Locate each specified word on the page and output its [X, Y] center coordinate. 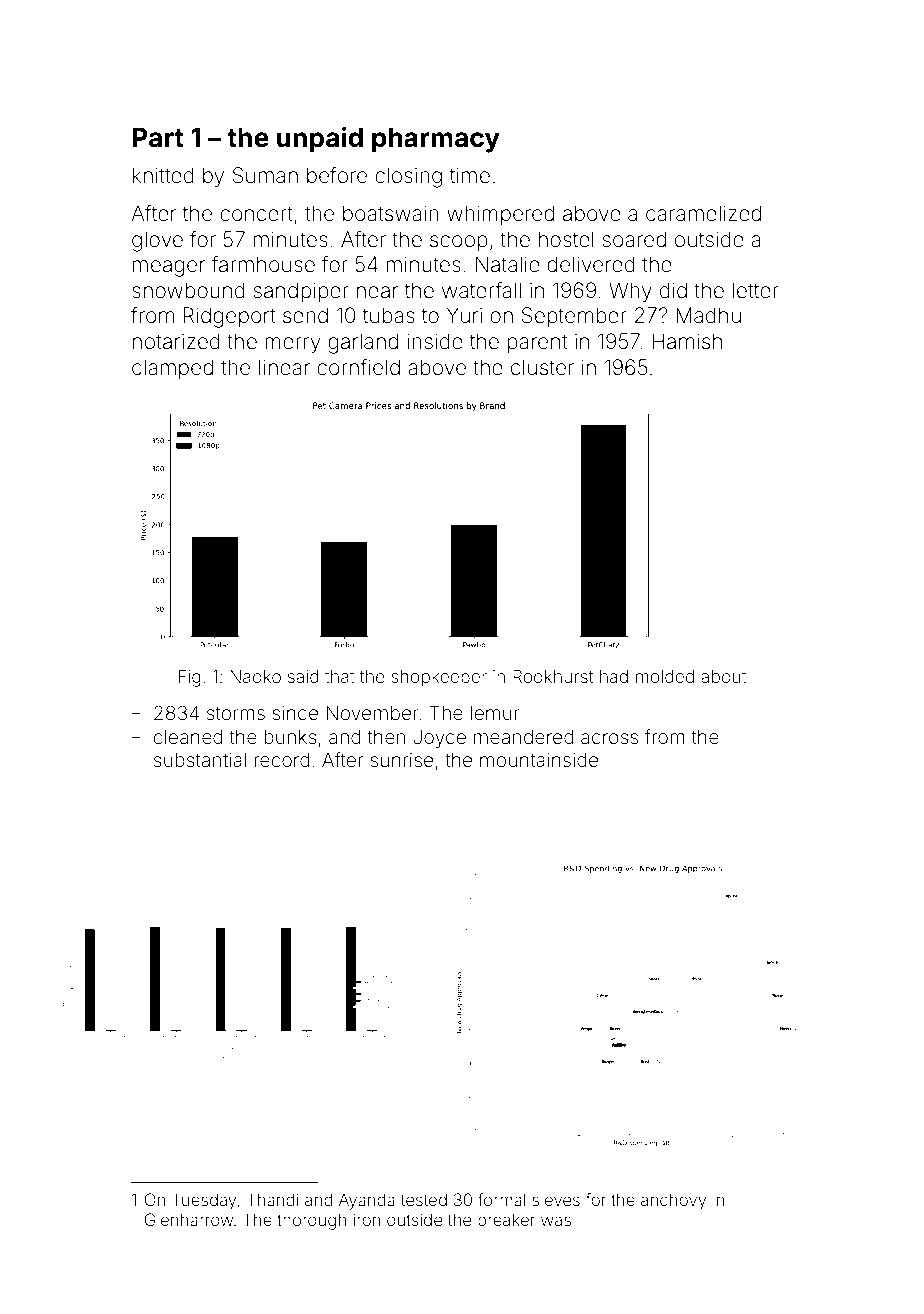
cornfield [358, 367]
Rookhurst [553, 676]
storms [236, 713]
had [614, 676]
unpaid [320, 140]
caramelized [703, 213]
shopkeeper [439, 678]
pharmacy [436, 140]
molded [665, 676]
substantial [200, 760]
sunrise [402, 760]
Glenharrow [188, 1219]
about [724, 676]
